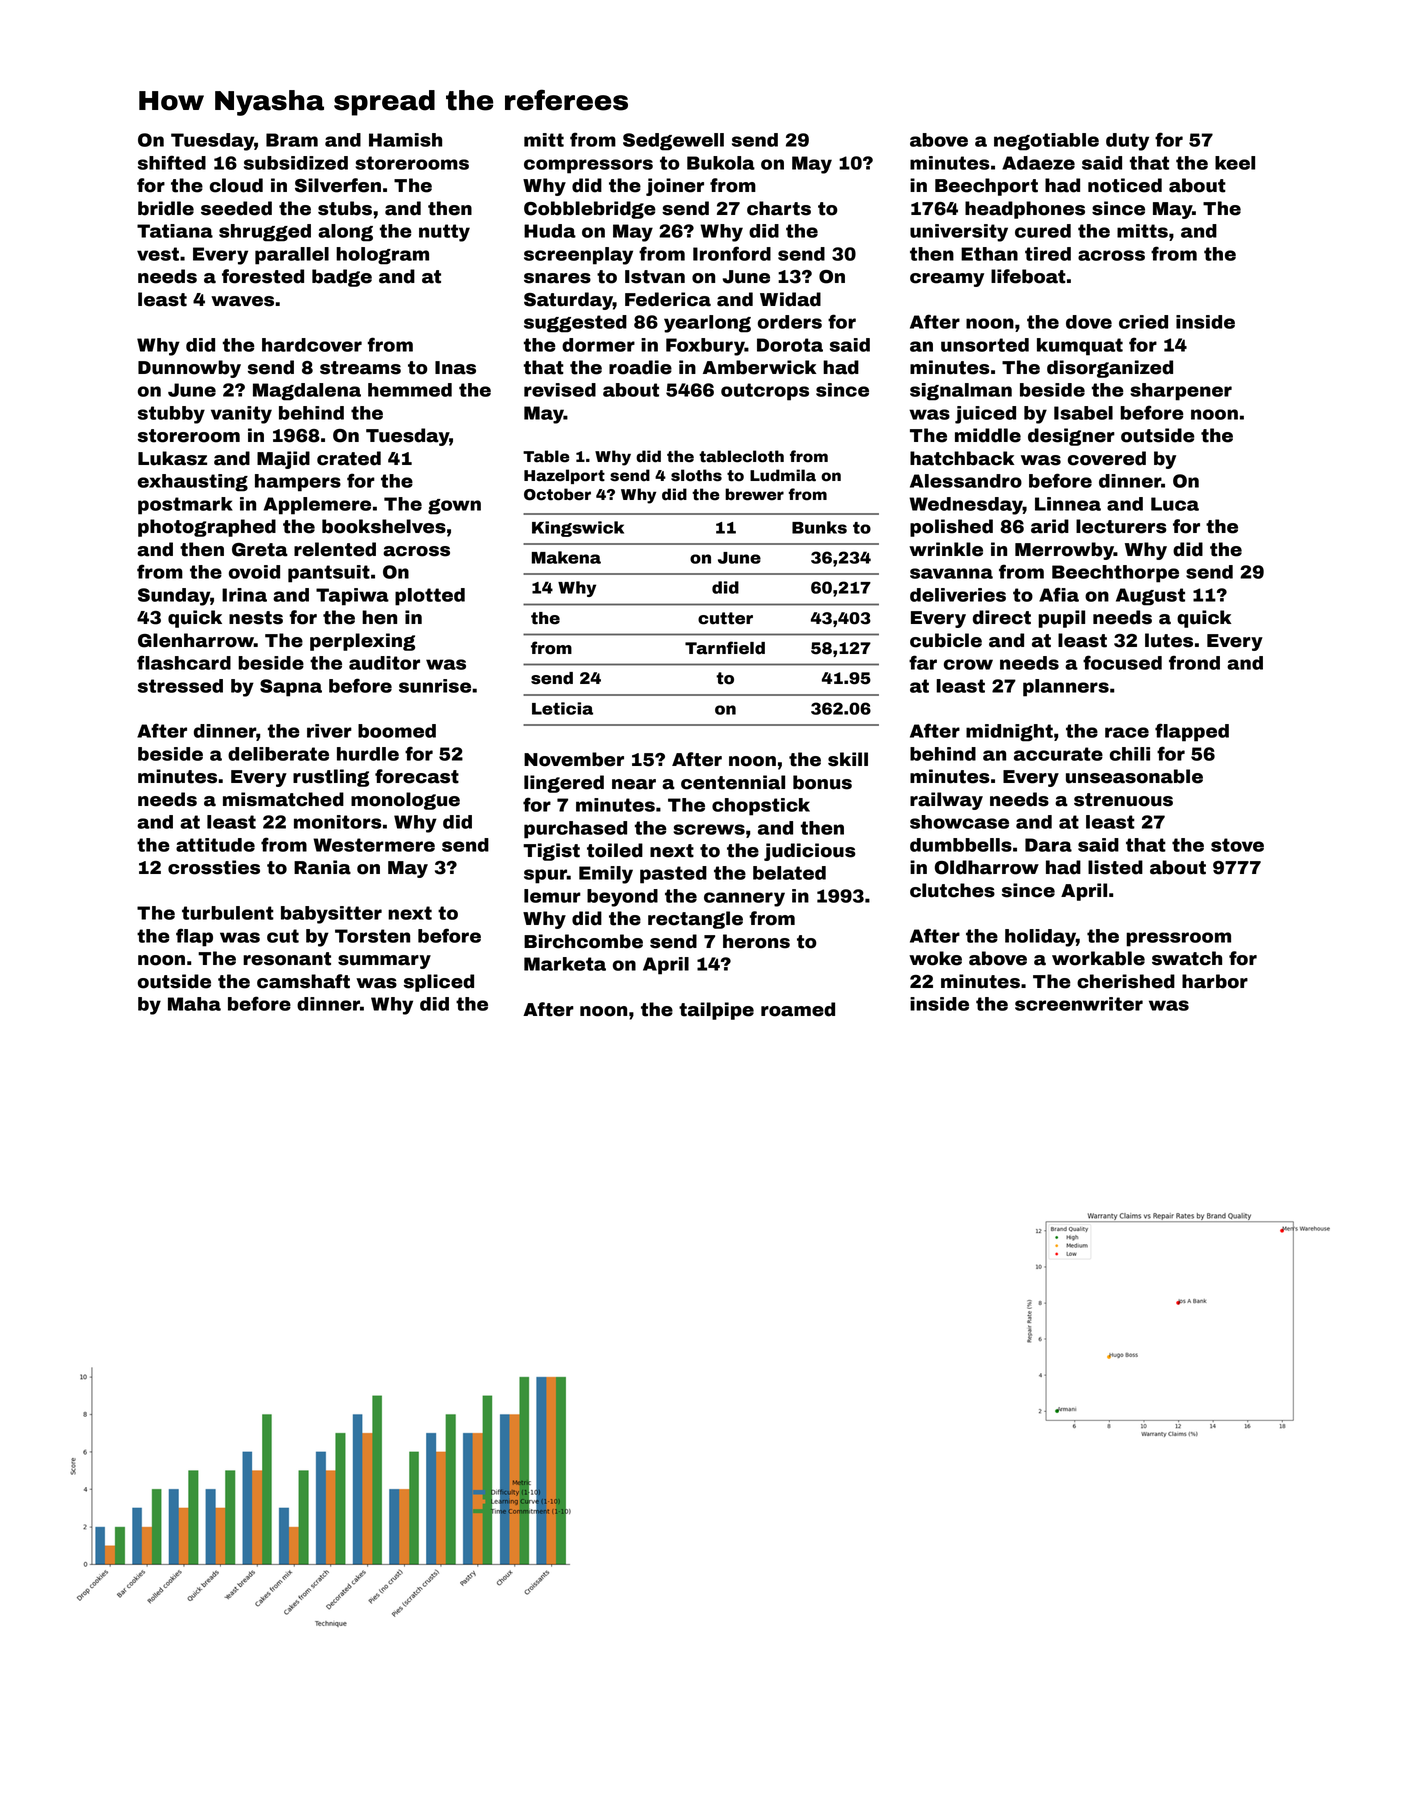 This screenshot has width=1402, height=1815. Describe the element at coordinates (1046, 142) in the screenshot. I see `negotiable` at that location.
